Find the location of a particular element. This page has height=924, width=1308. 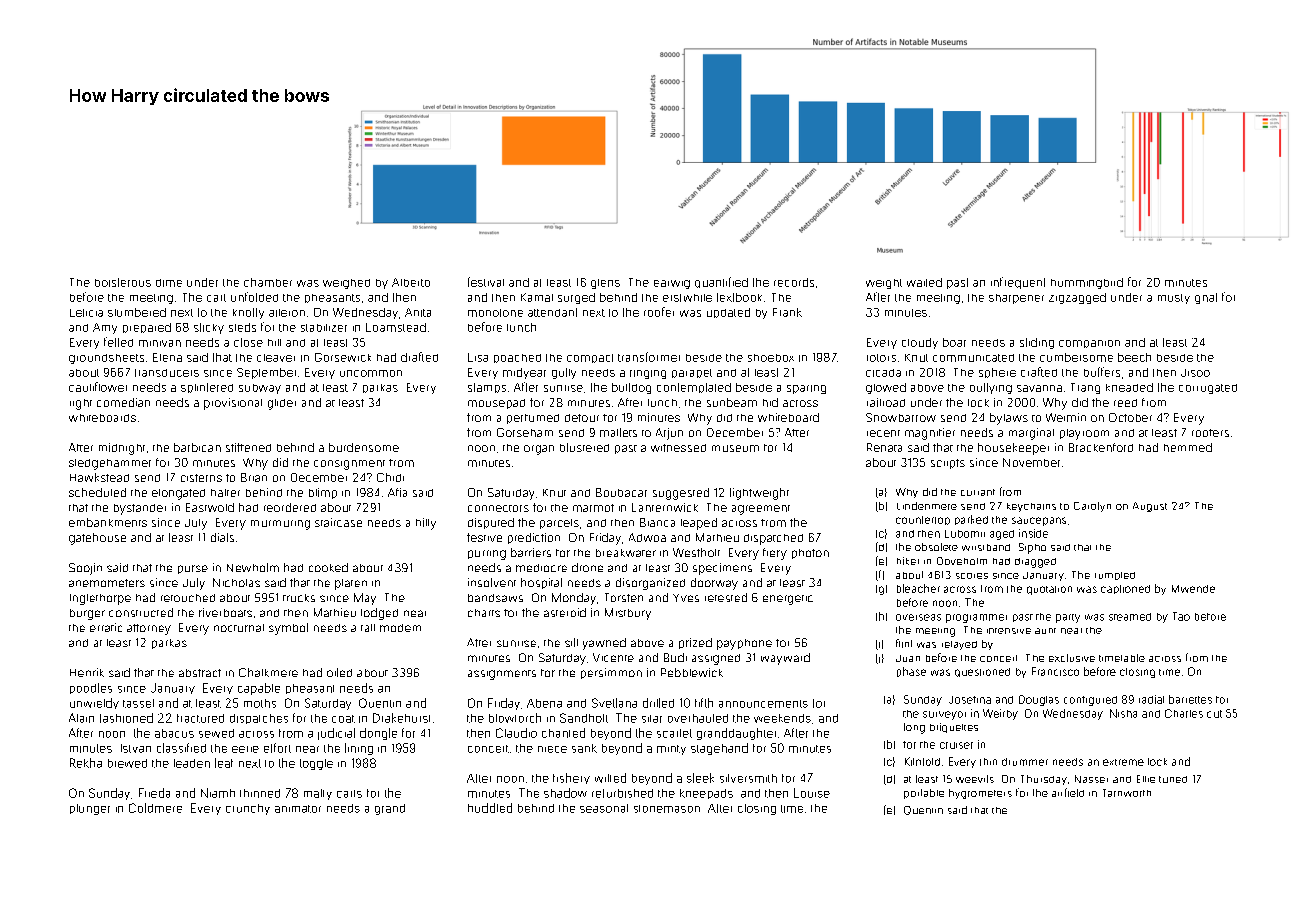

glider is located at coordinates (282, 404).
